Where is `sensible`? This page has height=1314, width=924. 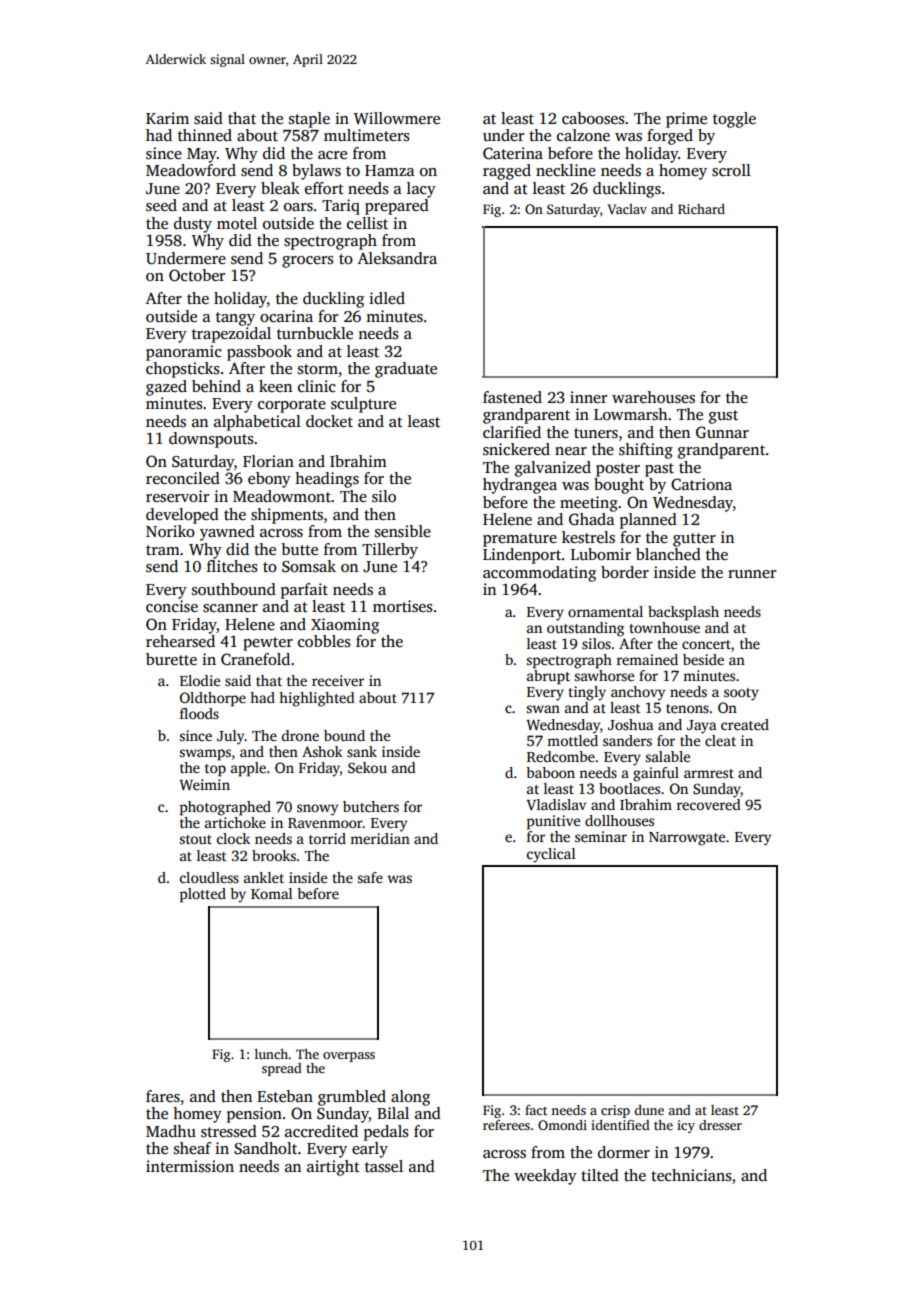 sensible is located at coordinates (403, 531).
